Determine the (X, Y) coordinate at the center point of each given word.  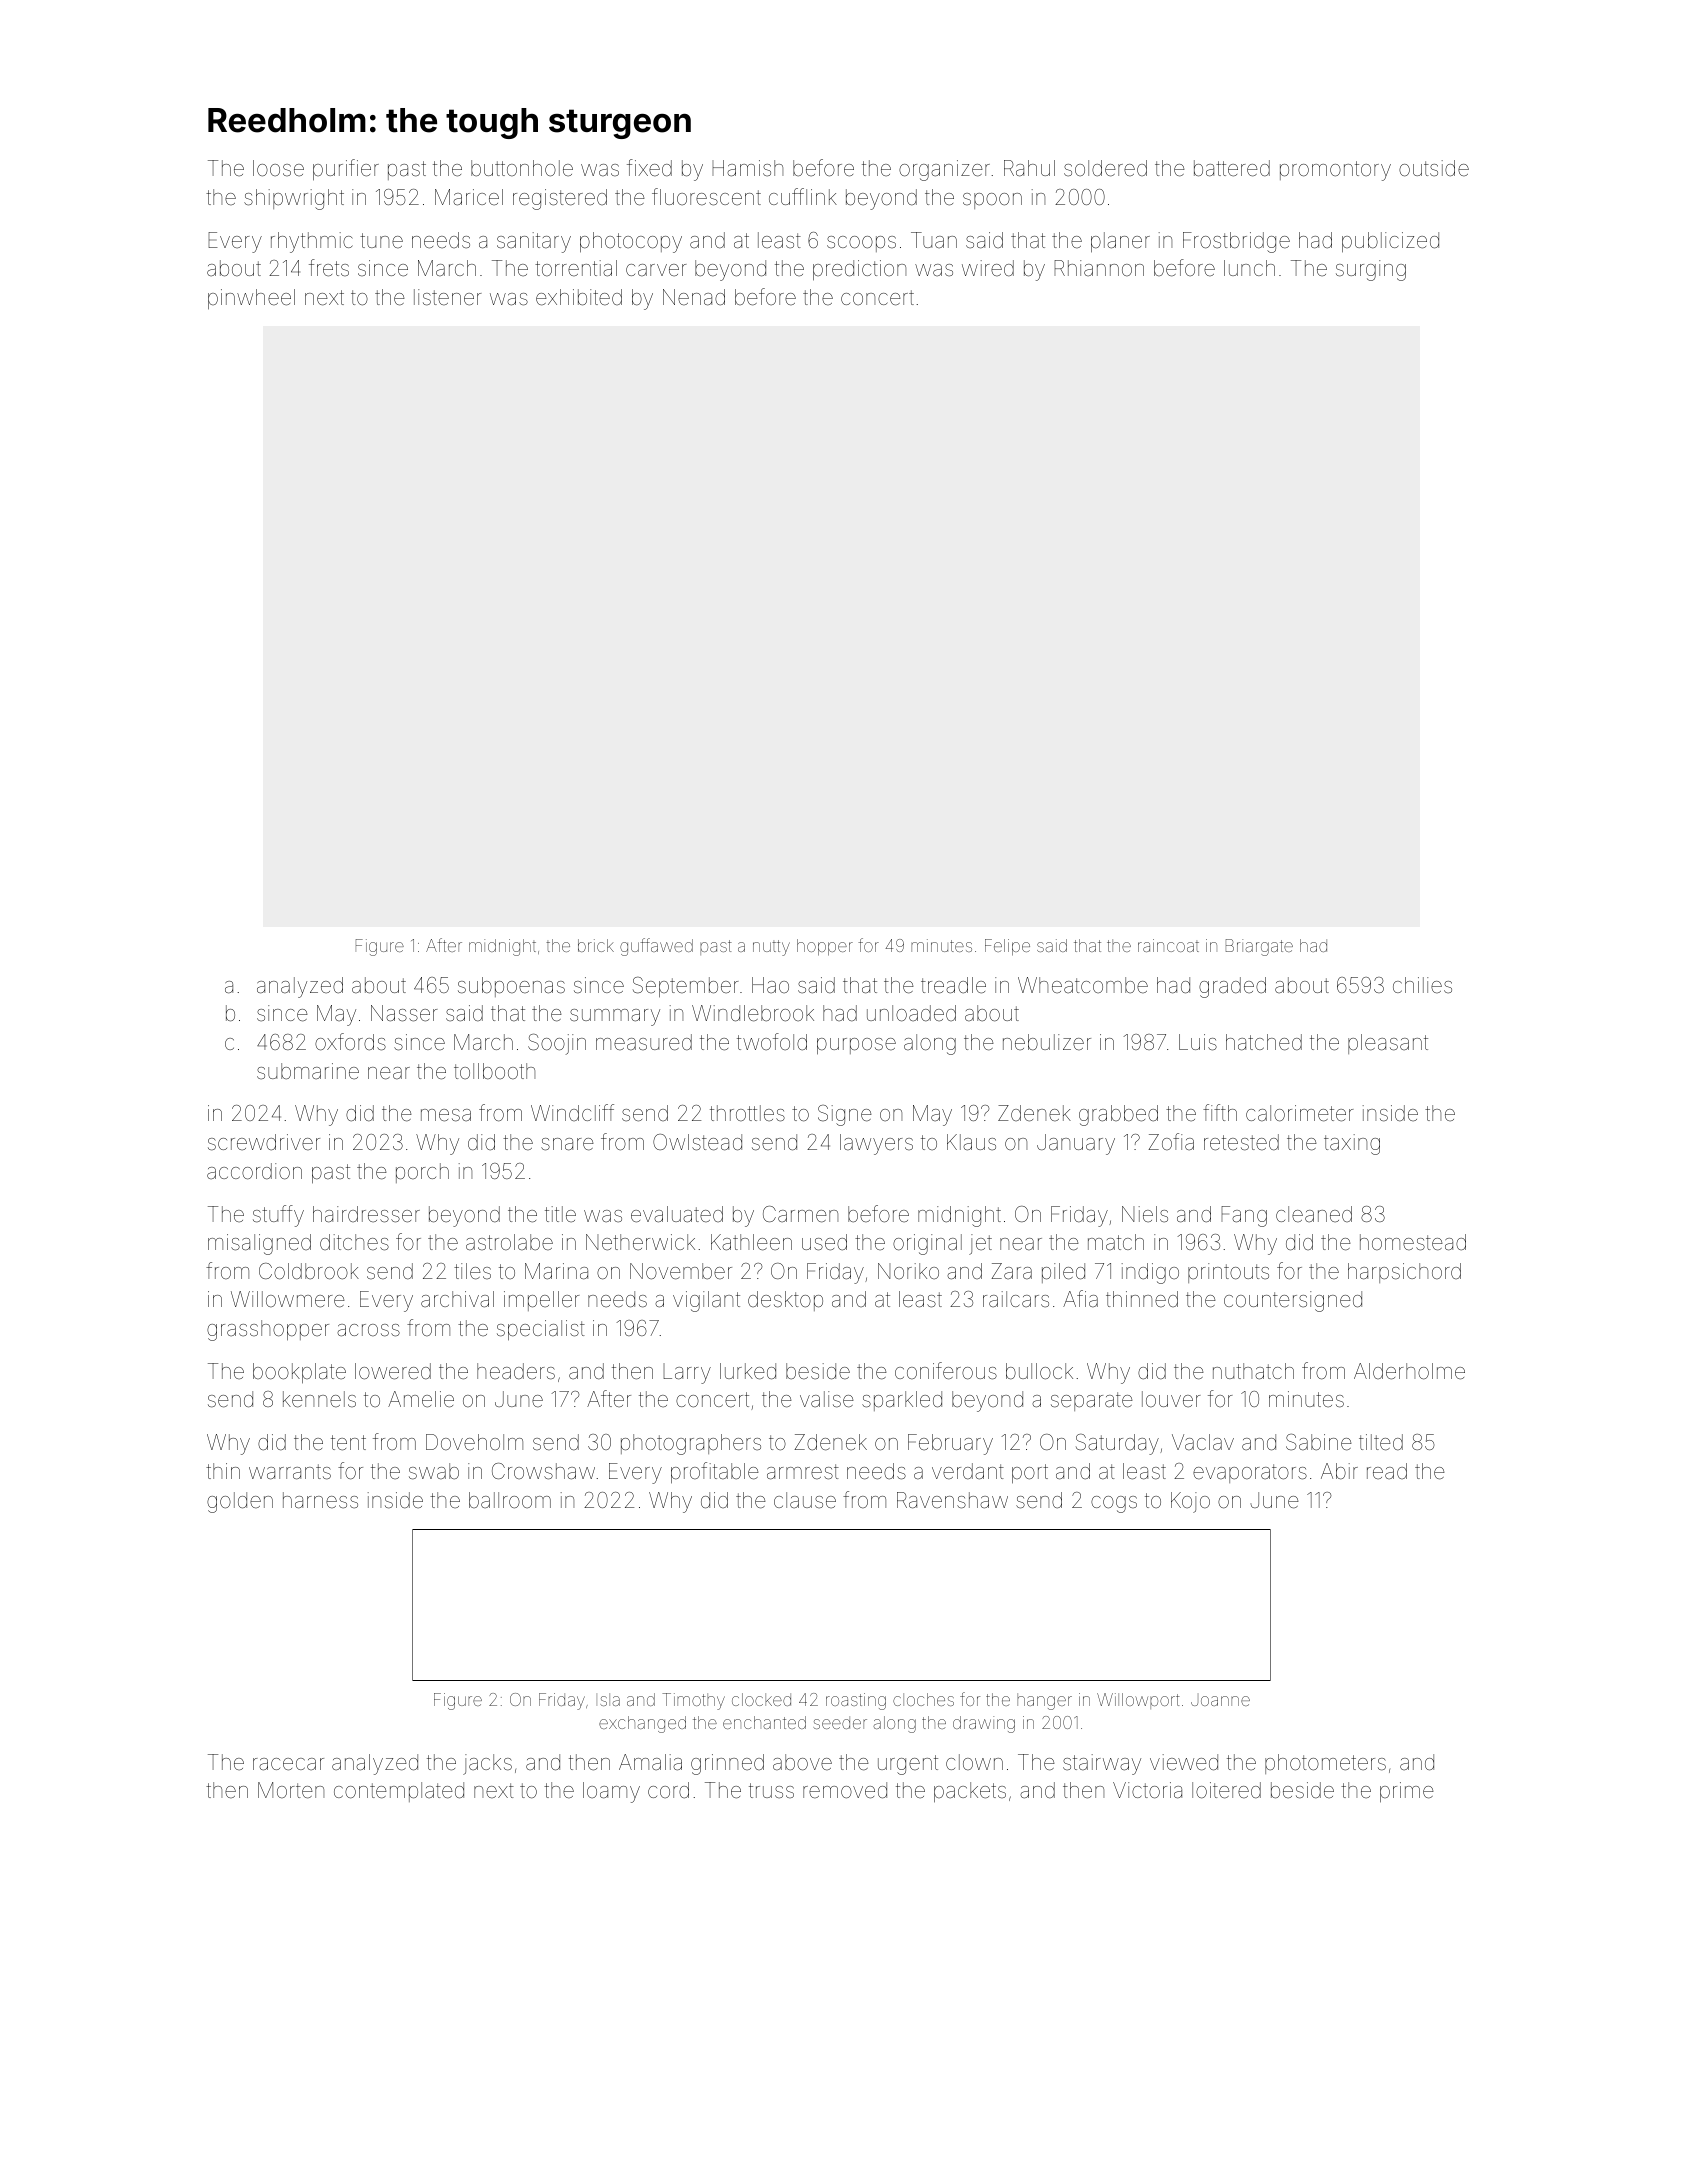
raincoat (1168, 945)
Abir (1339, 1471)
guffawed (656, 947)
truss (771, 1790)
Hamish (747, 168)
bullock (1039, 1371)
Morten (291, 1790)
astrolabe (509, 1242)
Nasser (404, 1013)
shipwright (294, 199)
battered (1232, 168)
